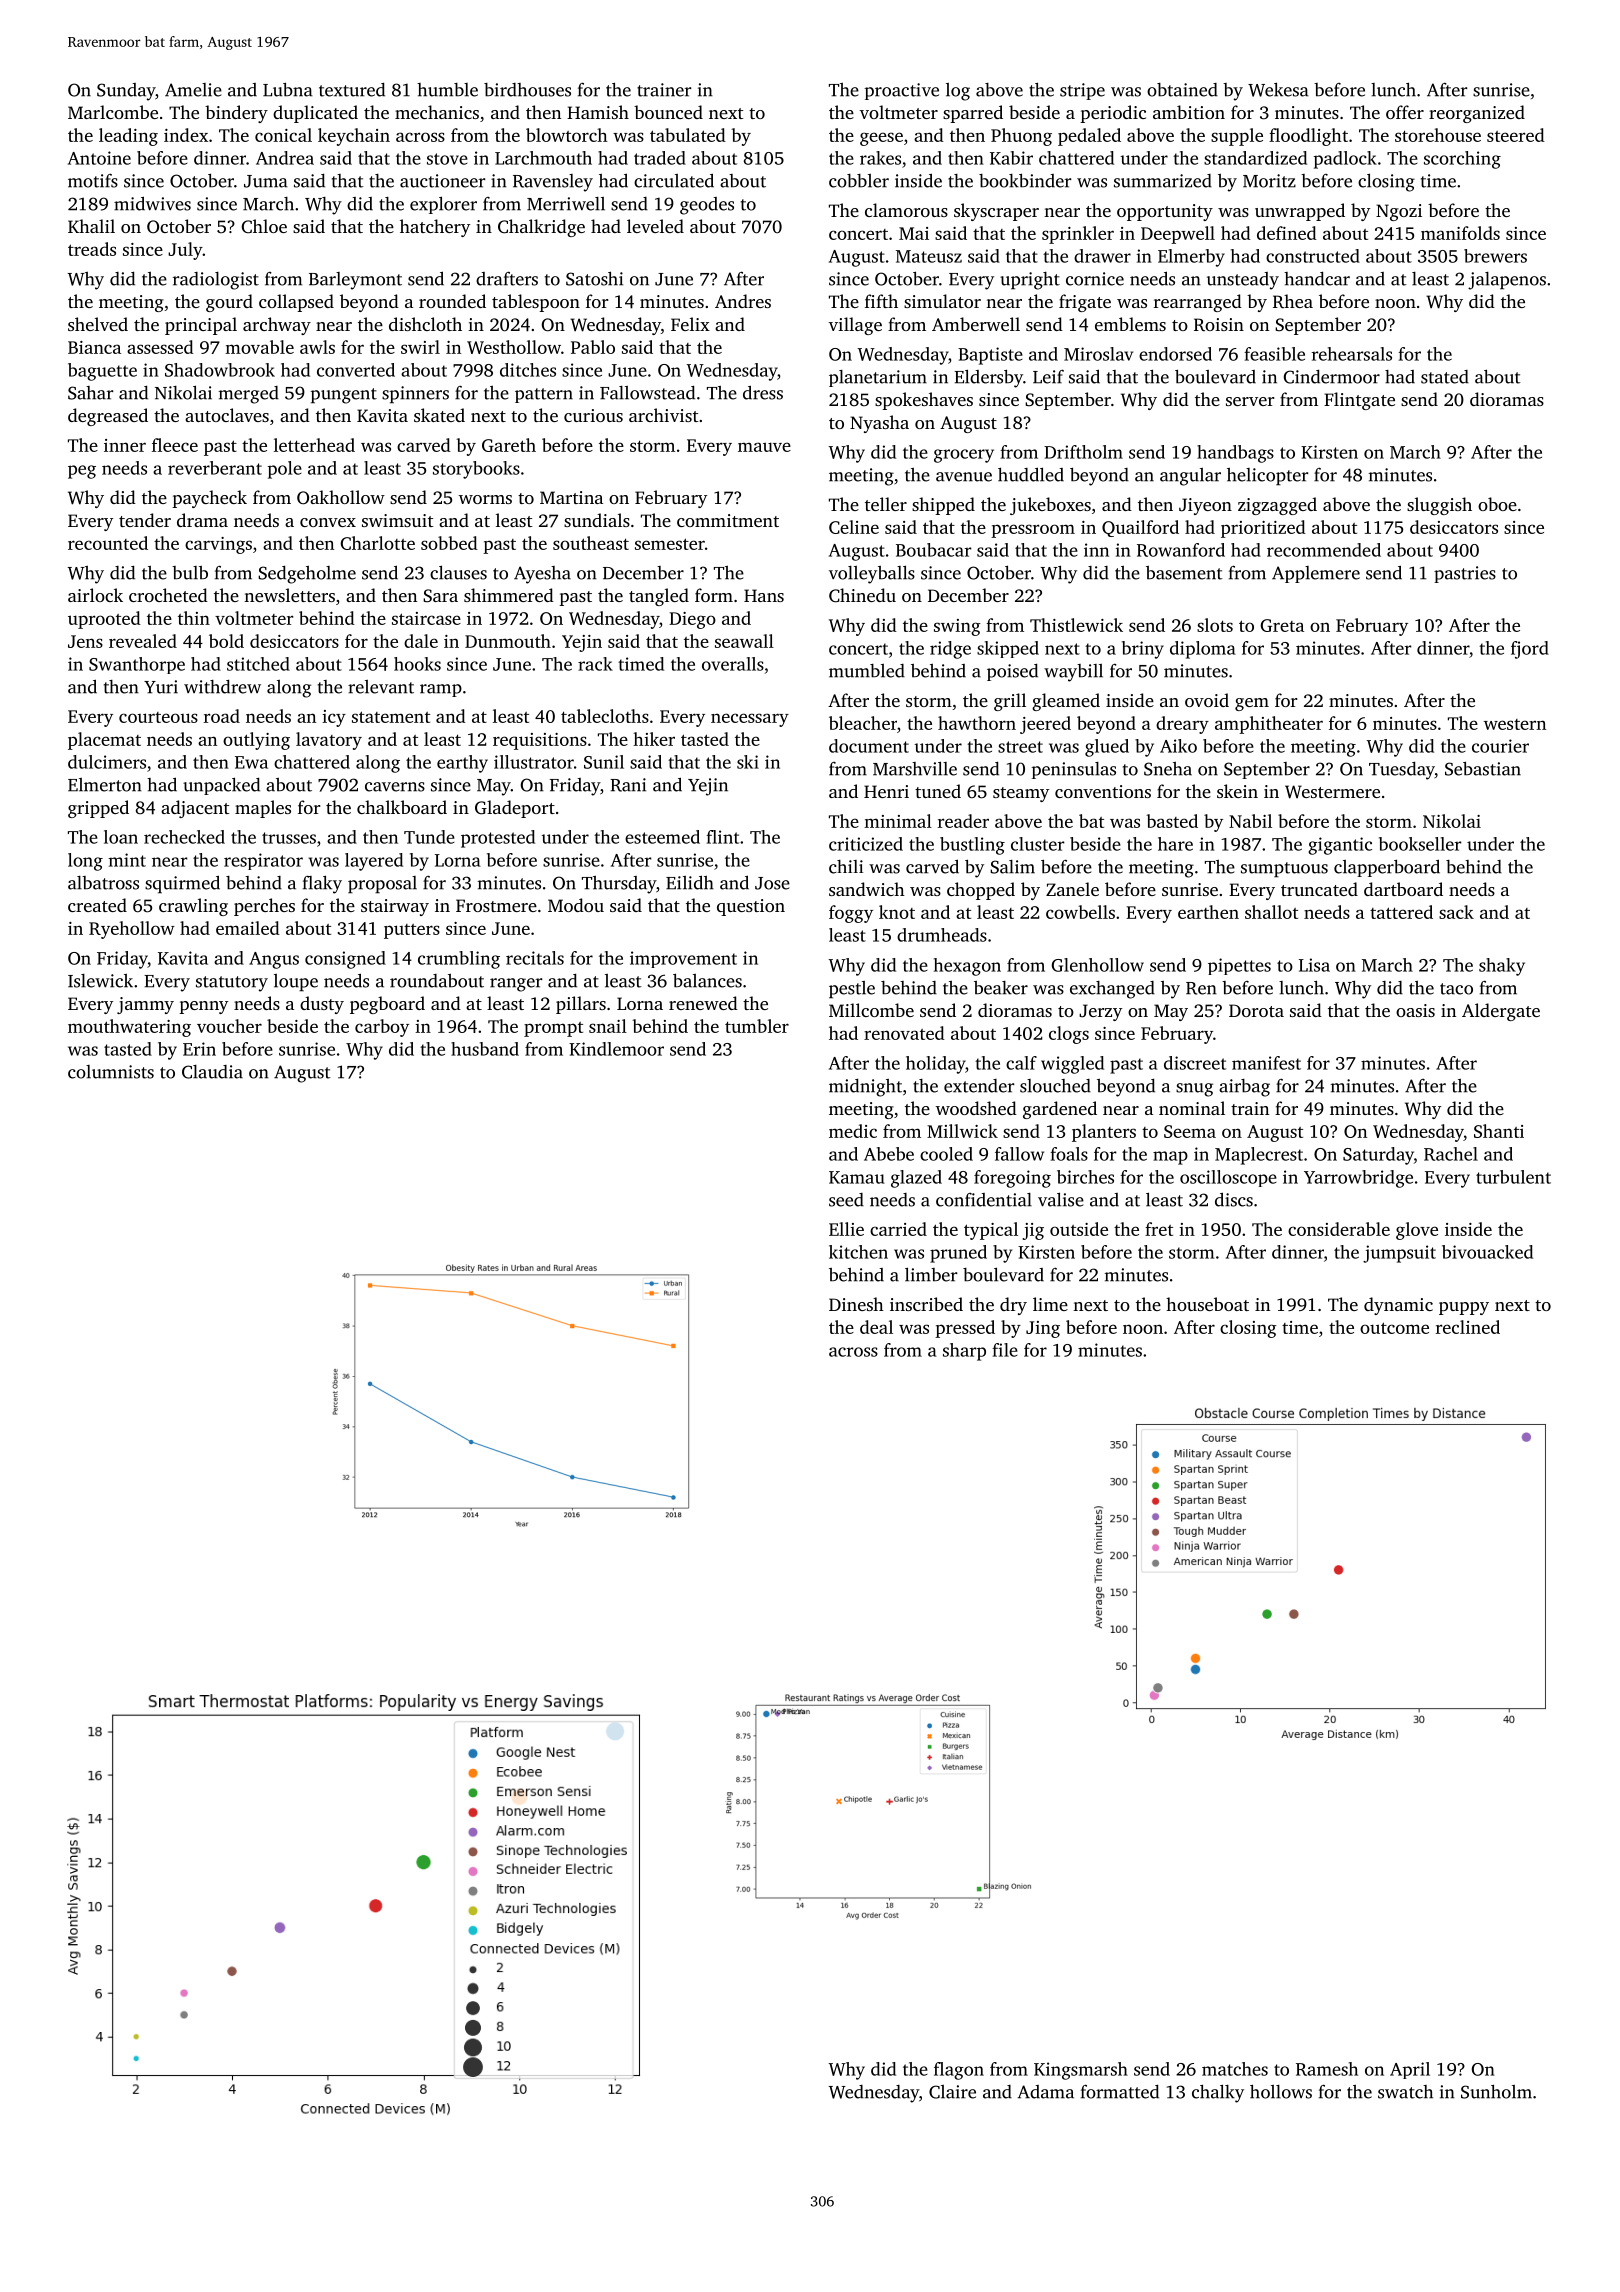 The image size is (1620, 2292). What do you see at coordinates (728, 520) in the screenshot?
I see `commitment` at bounding box center [728, 520].
